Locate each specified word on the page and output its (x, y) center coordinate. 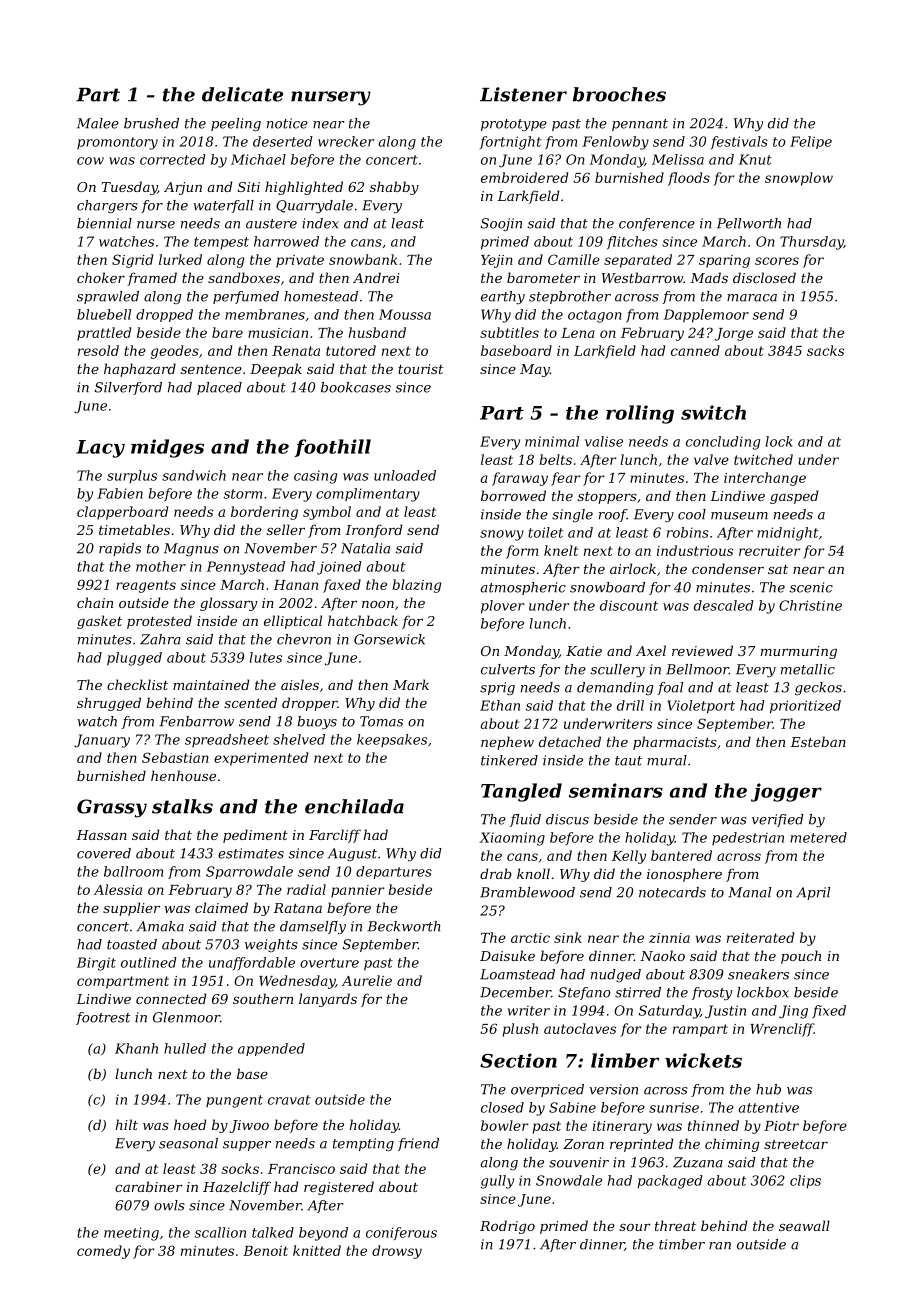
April (813, 893)
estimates (251, 853)
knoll (533, 873)
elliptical (293, 622)
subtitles (509, 332)
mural (667, 760)
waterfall (223, 206)
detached (570, 741)
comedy (103, 1252)
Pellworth (749, 223)
